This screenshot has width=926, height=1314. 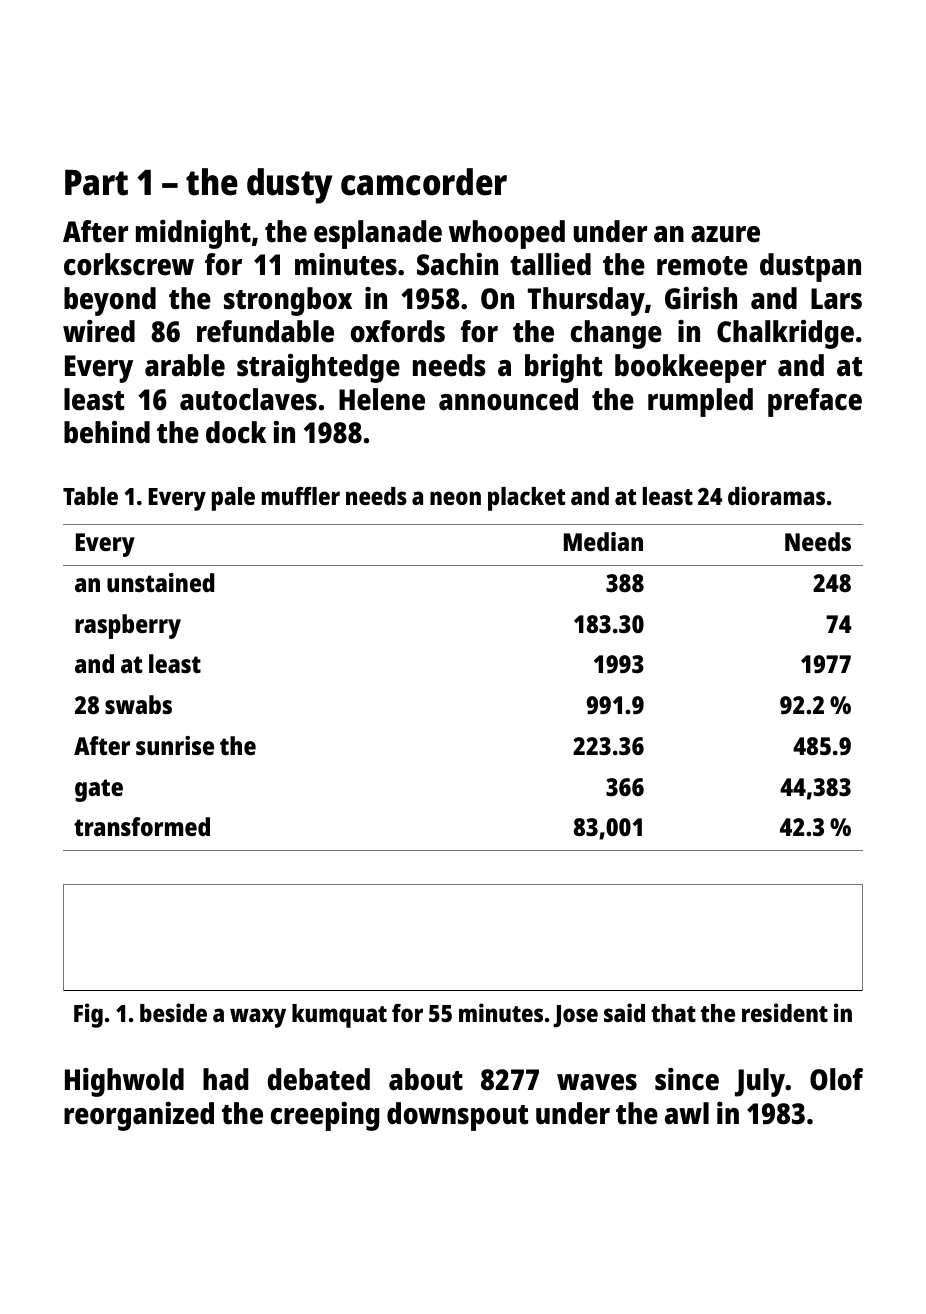 What do you see at coordinates (175, 745) in the screenshot?
I see `sunrise` at bounding box center [175, 745].
